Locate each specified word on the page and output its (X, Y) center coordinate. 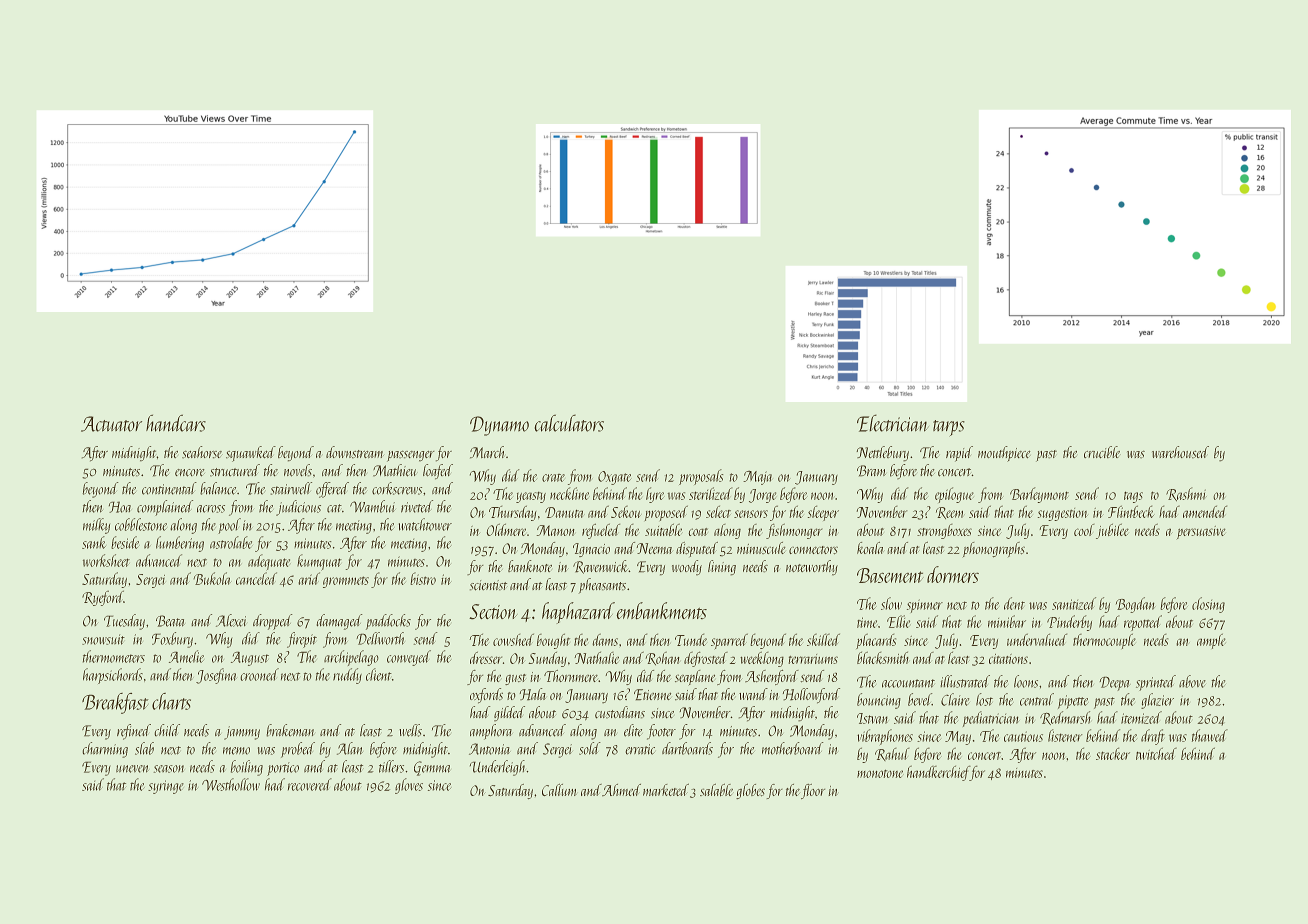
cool (1084, 530)
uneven (132, 769)
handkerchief (938, 773)
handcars (176, 423)
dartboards (687, 748)
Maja (757, 477)
